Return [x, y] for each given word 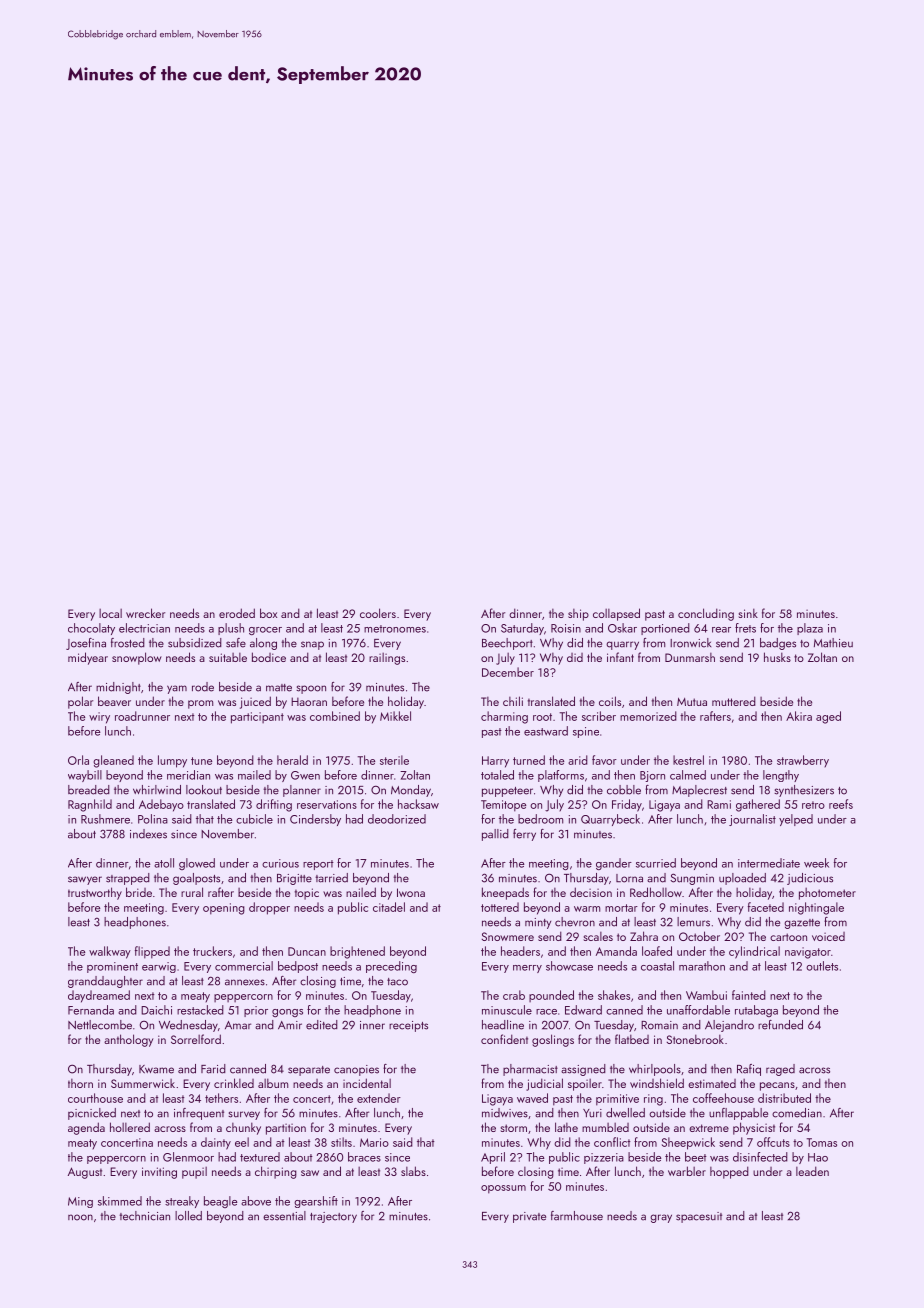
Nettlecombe [100, 1025]
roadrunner [142, 716]
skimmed [120, 1201]
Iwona [411, 892]
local [110, 613]
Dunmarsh [690, 657]
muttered [734, 701]
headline [503, 1025]
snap [312, 645]
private [529, 1217]
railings [387, 659]
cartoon [788, 937]
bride [139, 892]
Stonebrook [695, 1039]
